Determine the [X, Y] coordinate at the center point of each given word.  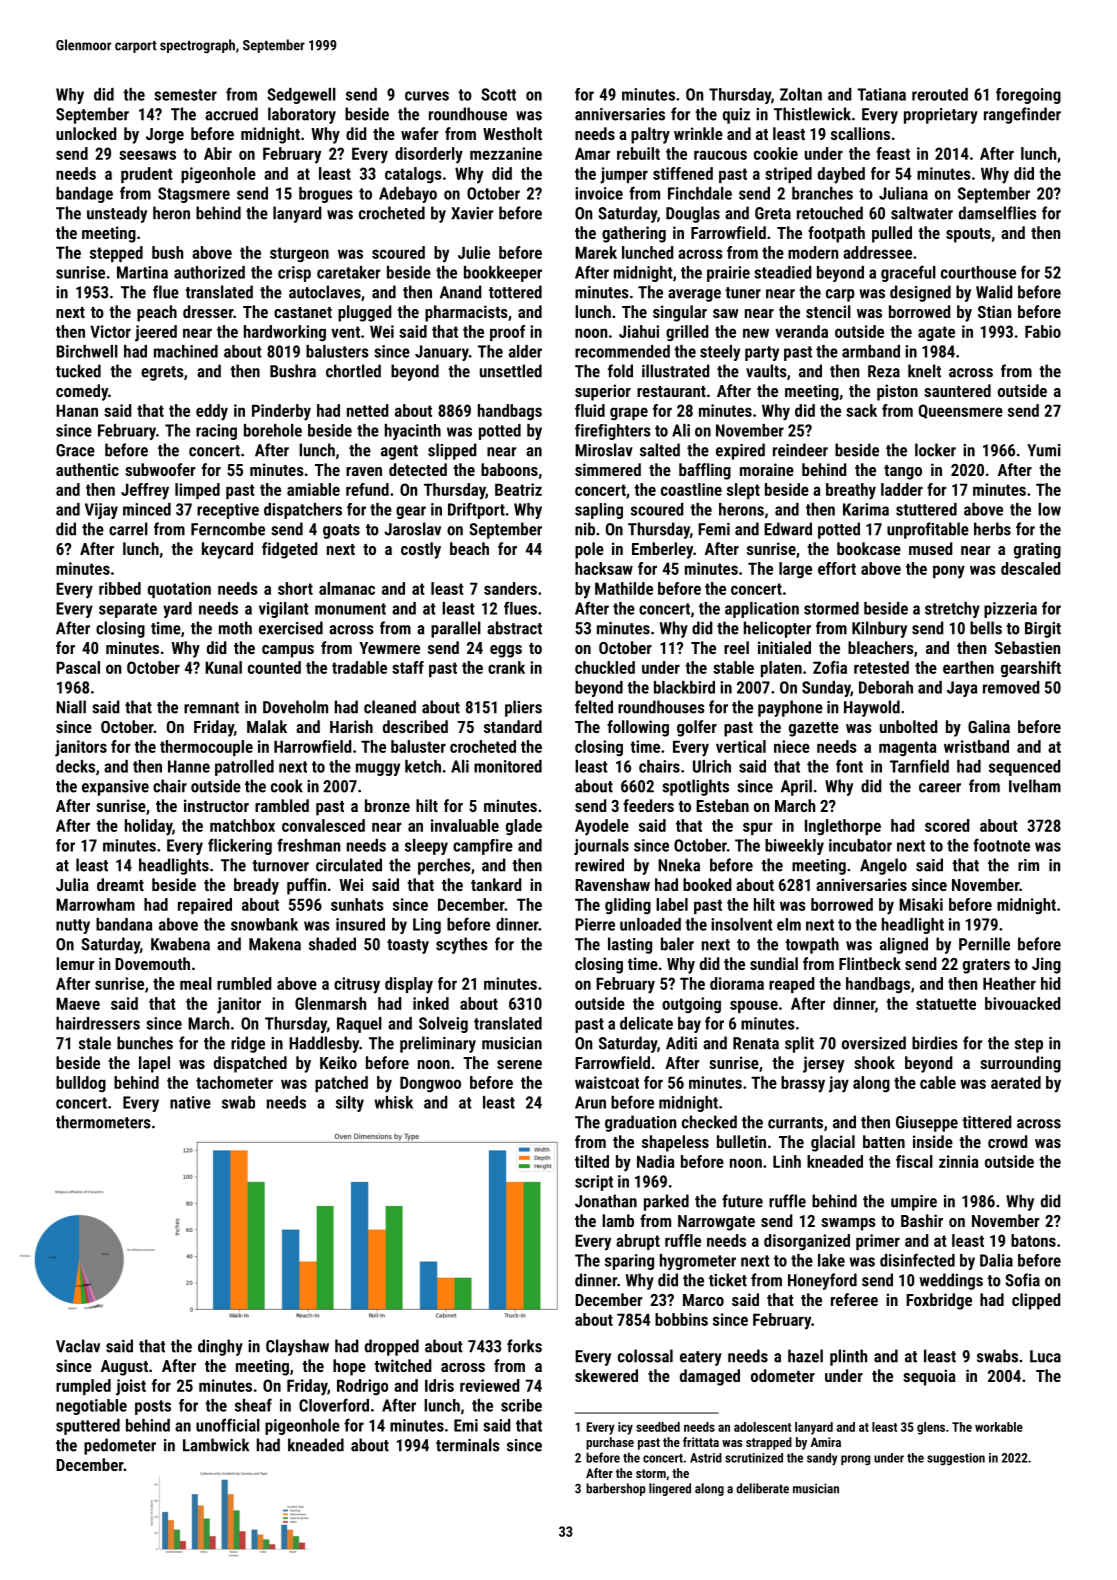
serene [519, 1064]
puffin [306, 886]
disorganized [807, 1242]
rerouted [940, 94]
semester [185, 95]
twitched [403, 1365]
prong [855, 1460]
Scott [498, 94]
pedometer [120, 1446]
